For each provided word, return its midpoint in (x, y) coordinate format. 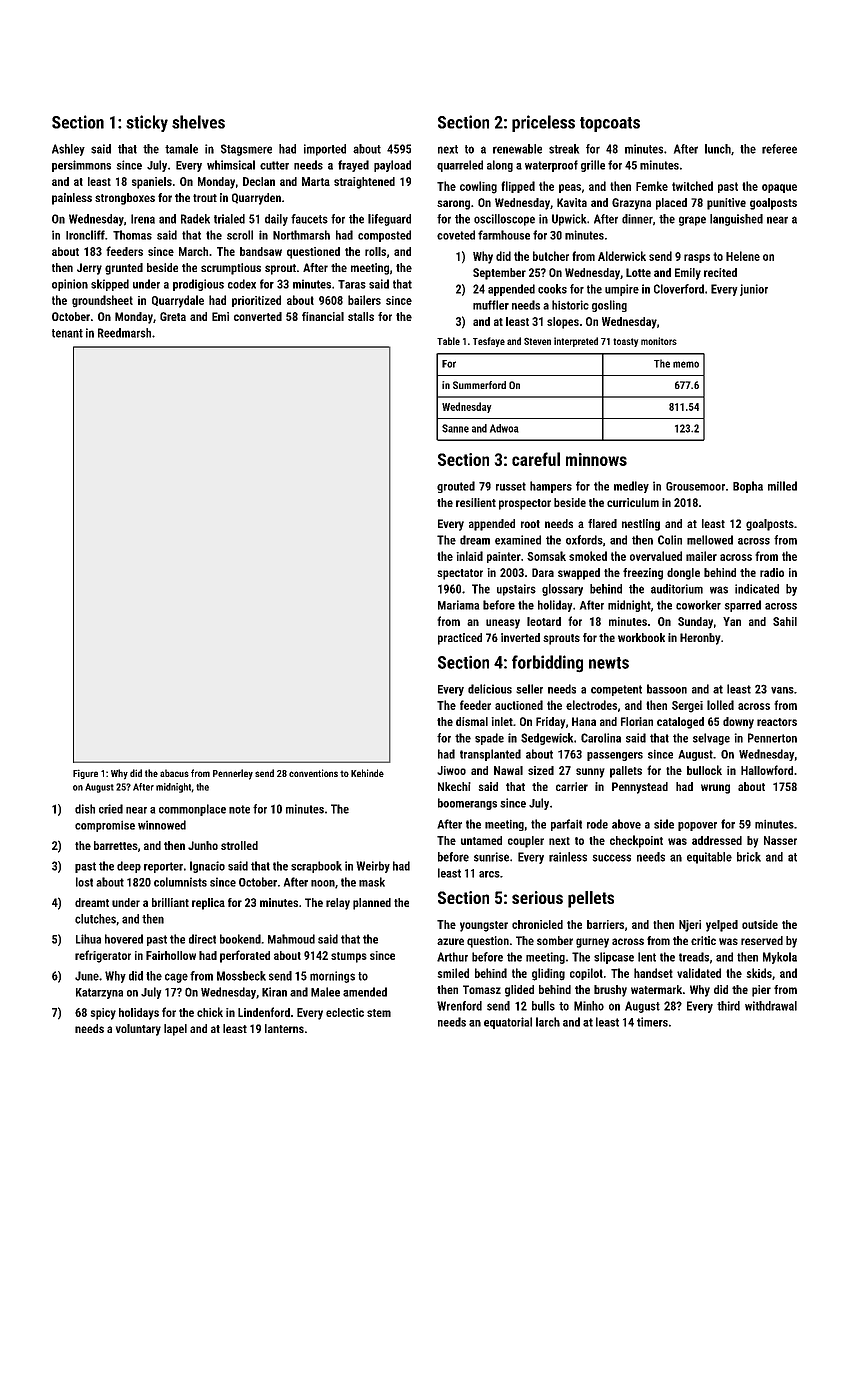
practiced (460, 639)
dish (85, 809)
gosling (609, 306)
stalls (361, 316)
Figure (85, 774)
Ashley (68, 150)
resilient (476, 502)
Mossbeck (241, 976)
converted (258, 316)
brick (749, 857)
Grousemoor (695, 486)
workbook (641, 637)
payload (392, 166)
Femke (652, 186)
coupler (526, 842)
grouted (456, 487)
